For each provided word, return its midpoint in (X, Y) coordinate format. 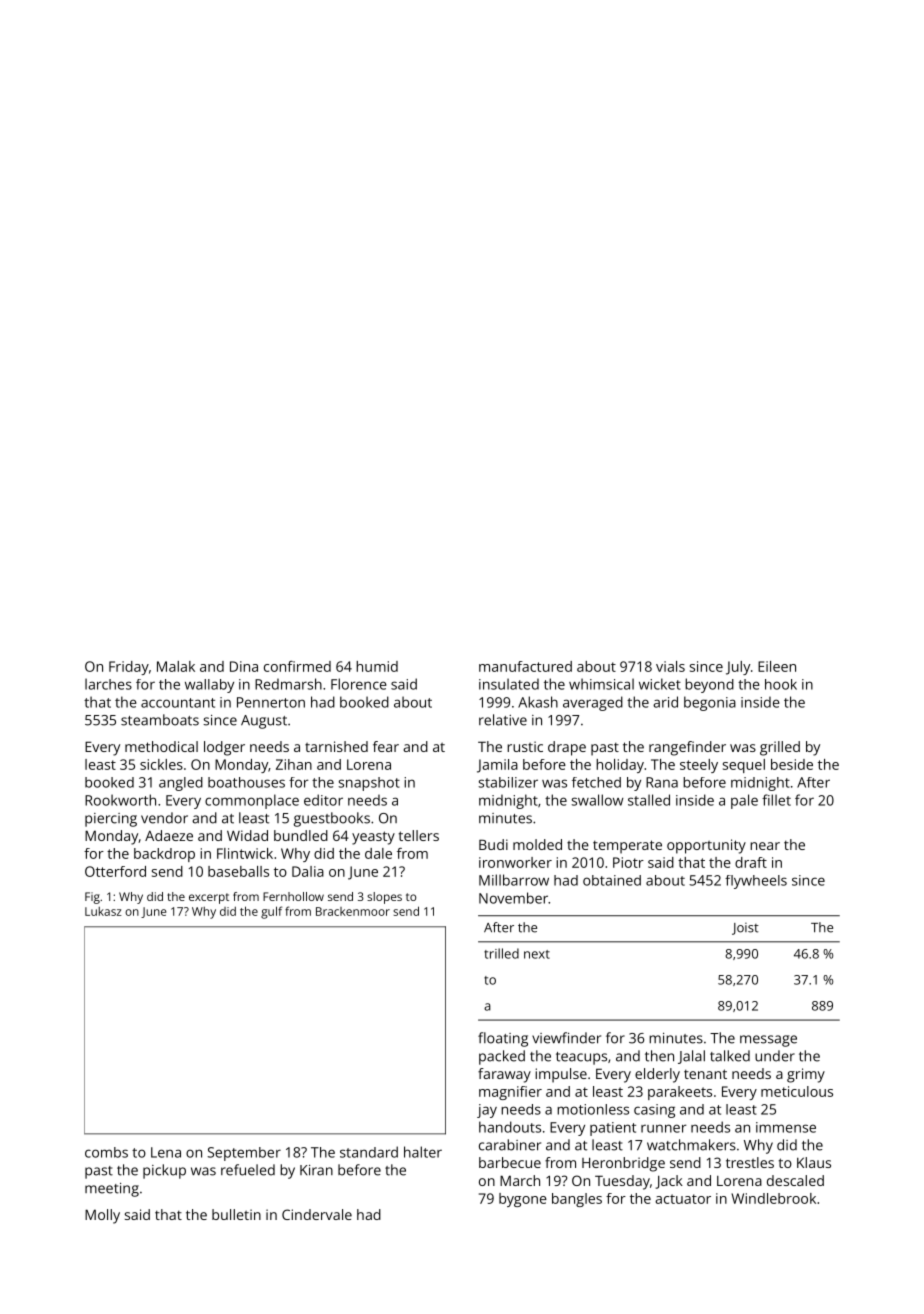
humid (377, 666)
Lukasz (103, 911)
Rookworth (120, 800)
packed (502, 1057)
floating (503, 1039)
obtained (612, 880)
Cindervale (317, 1214)
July (738, 668)
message (768, 1041)
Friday (129, 668)
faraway (504, 1075)
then (659, 1056)
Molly (102, 1216)
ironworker (515, 862)
